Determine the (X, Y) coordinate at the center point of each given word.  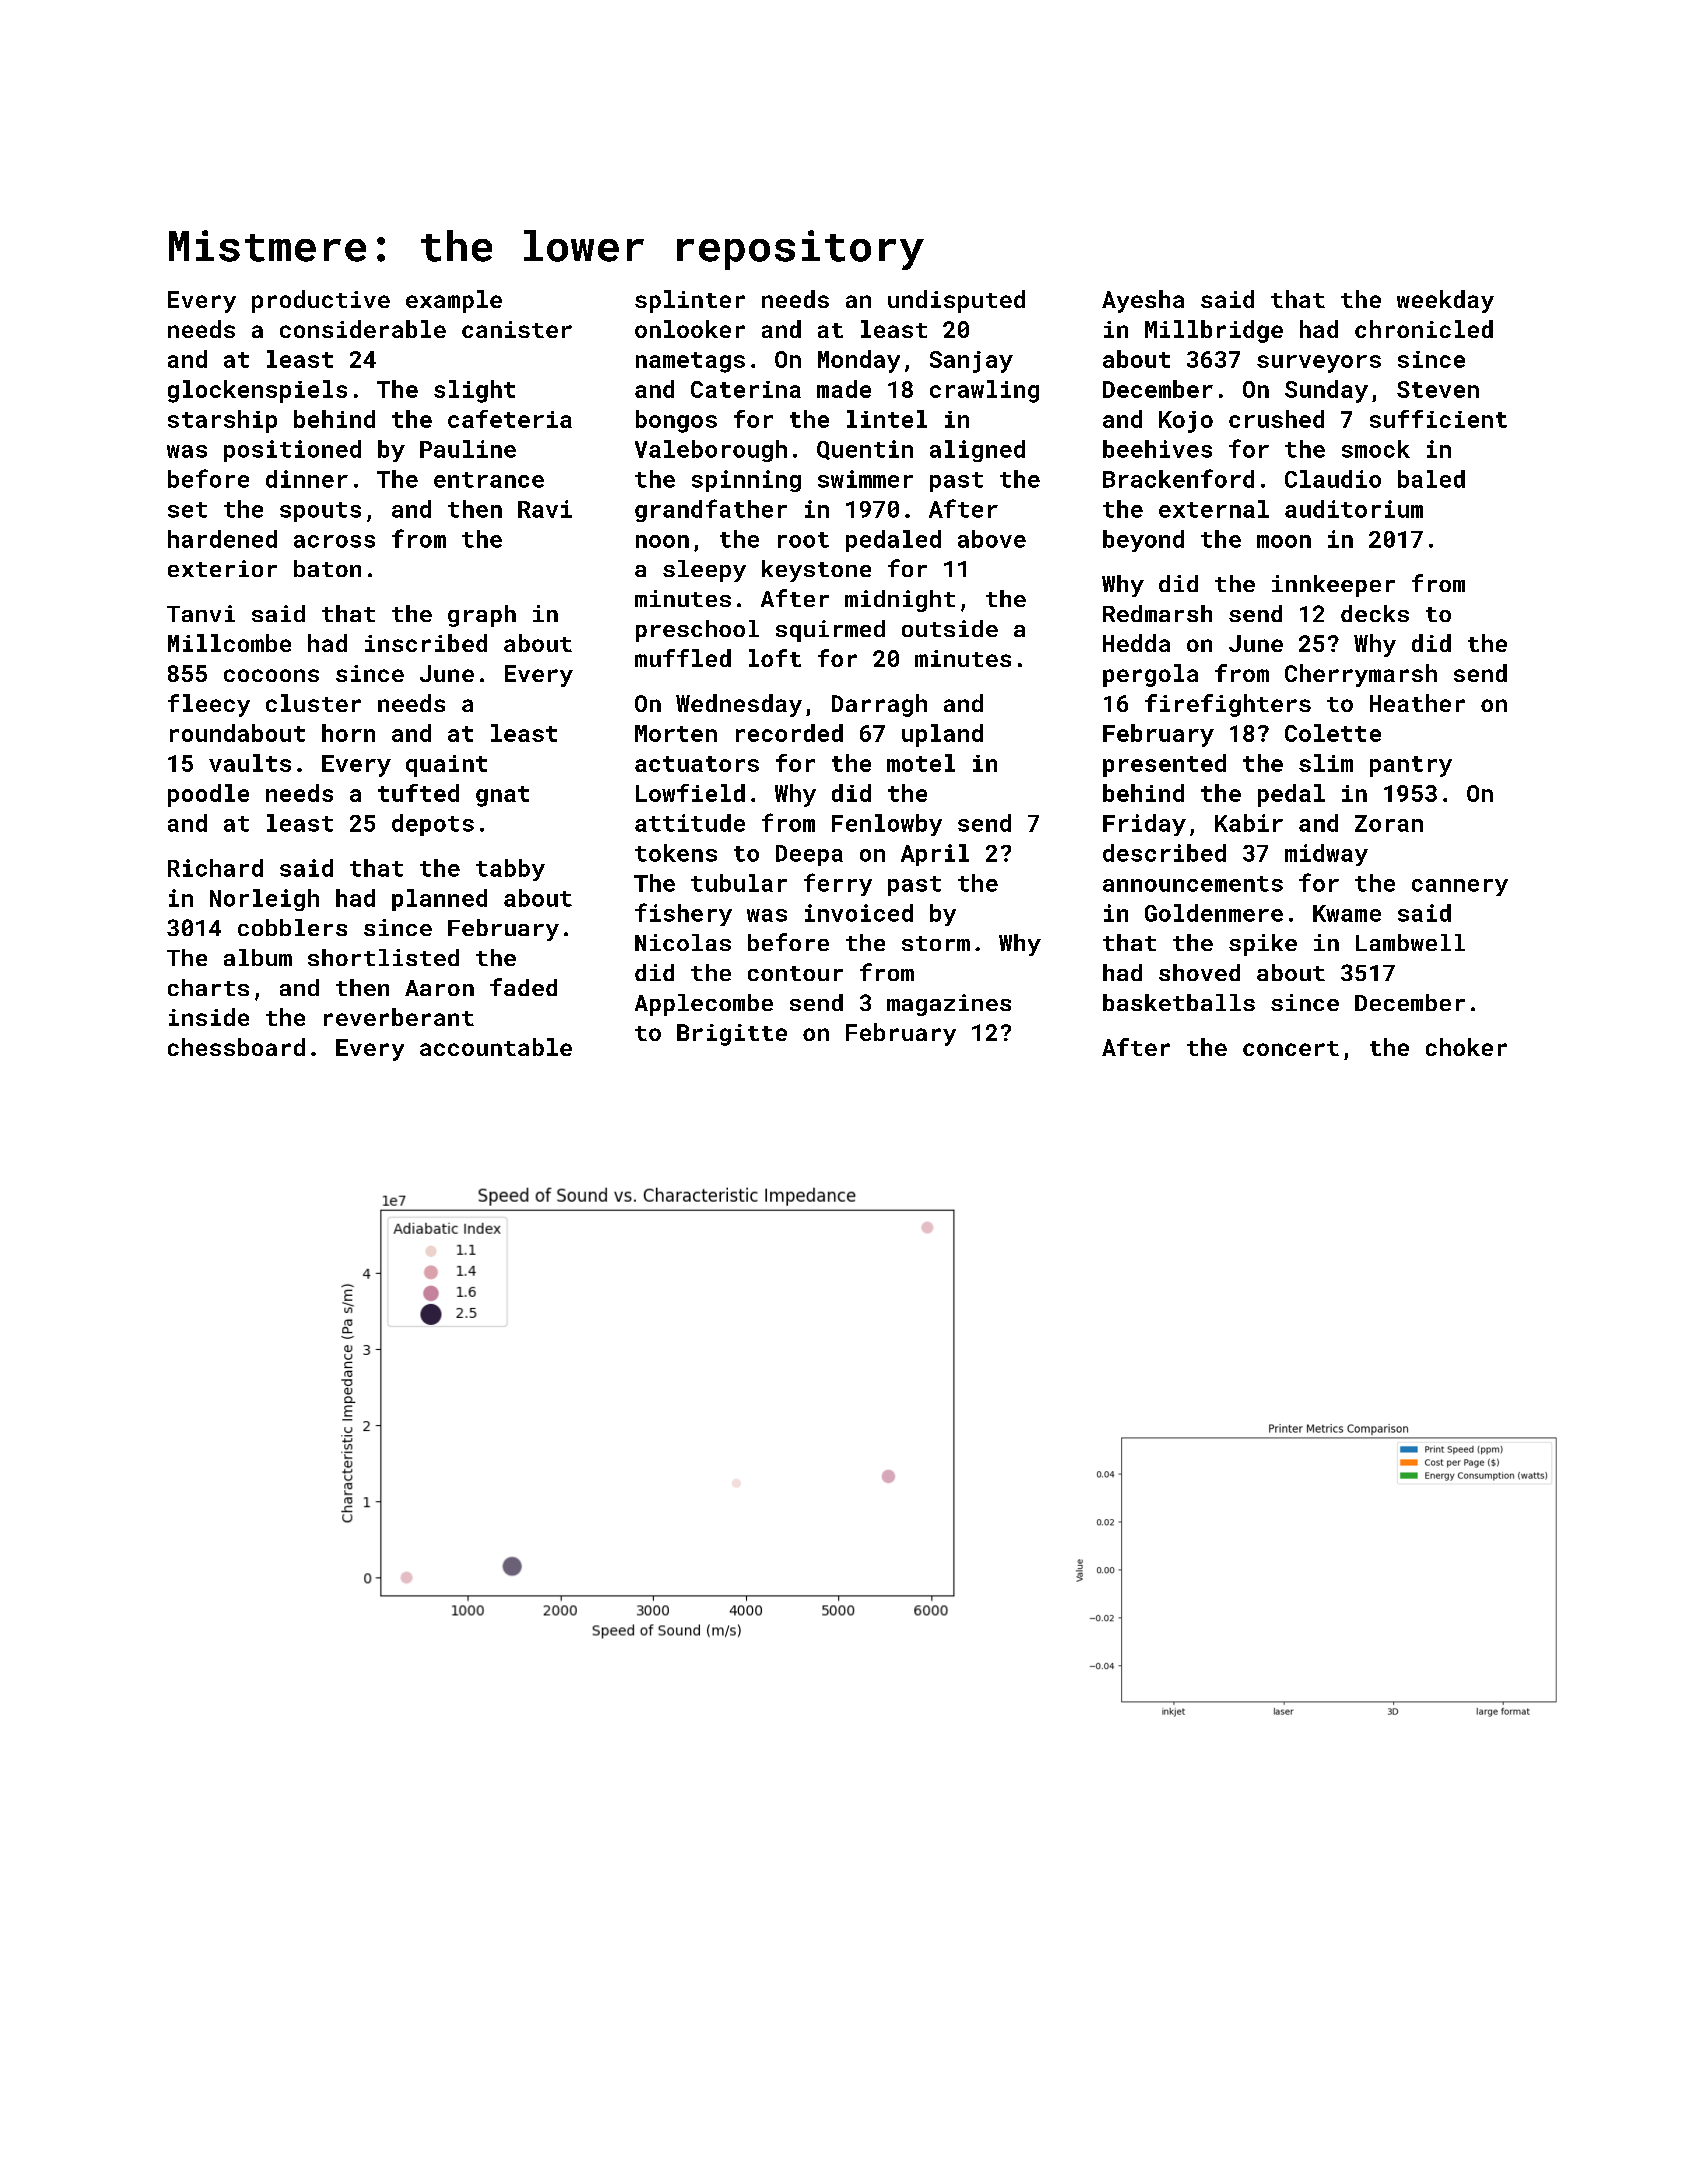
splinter (690, 301)
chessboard (236, 1047)
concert (1291, 1048)
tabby (510, 870)
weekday (1445, 301)
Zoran (1389, 823)
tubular (739, 883)
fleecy (209, 705)
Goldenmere (1214, 913)
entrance (489, 480)
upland (942, 735)
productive (321, 301)
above (992, 539)
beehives (1157, 449)
